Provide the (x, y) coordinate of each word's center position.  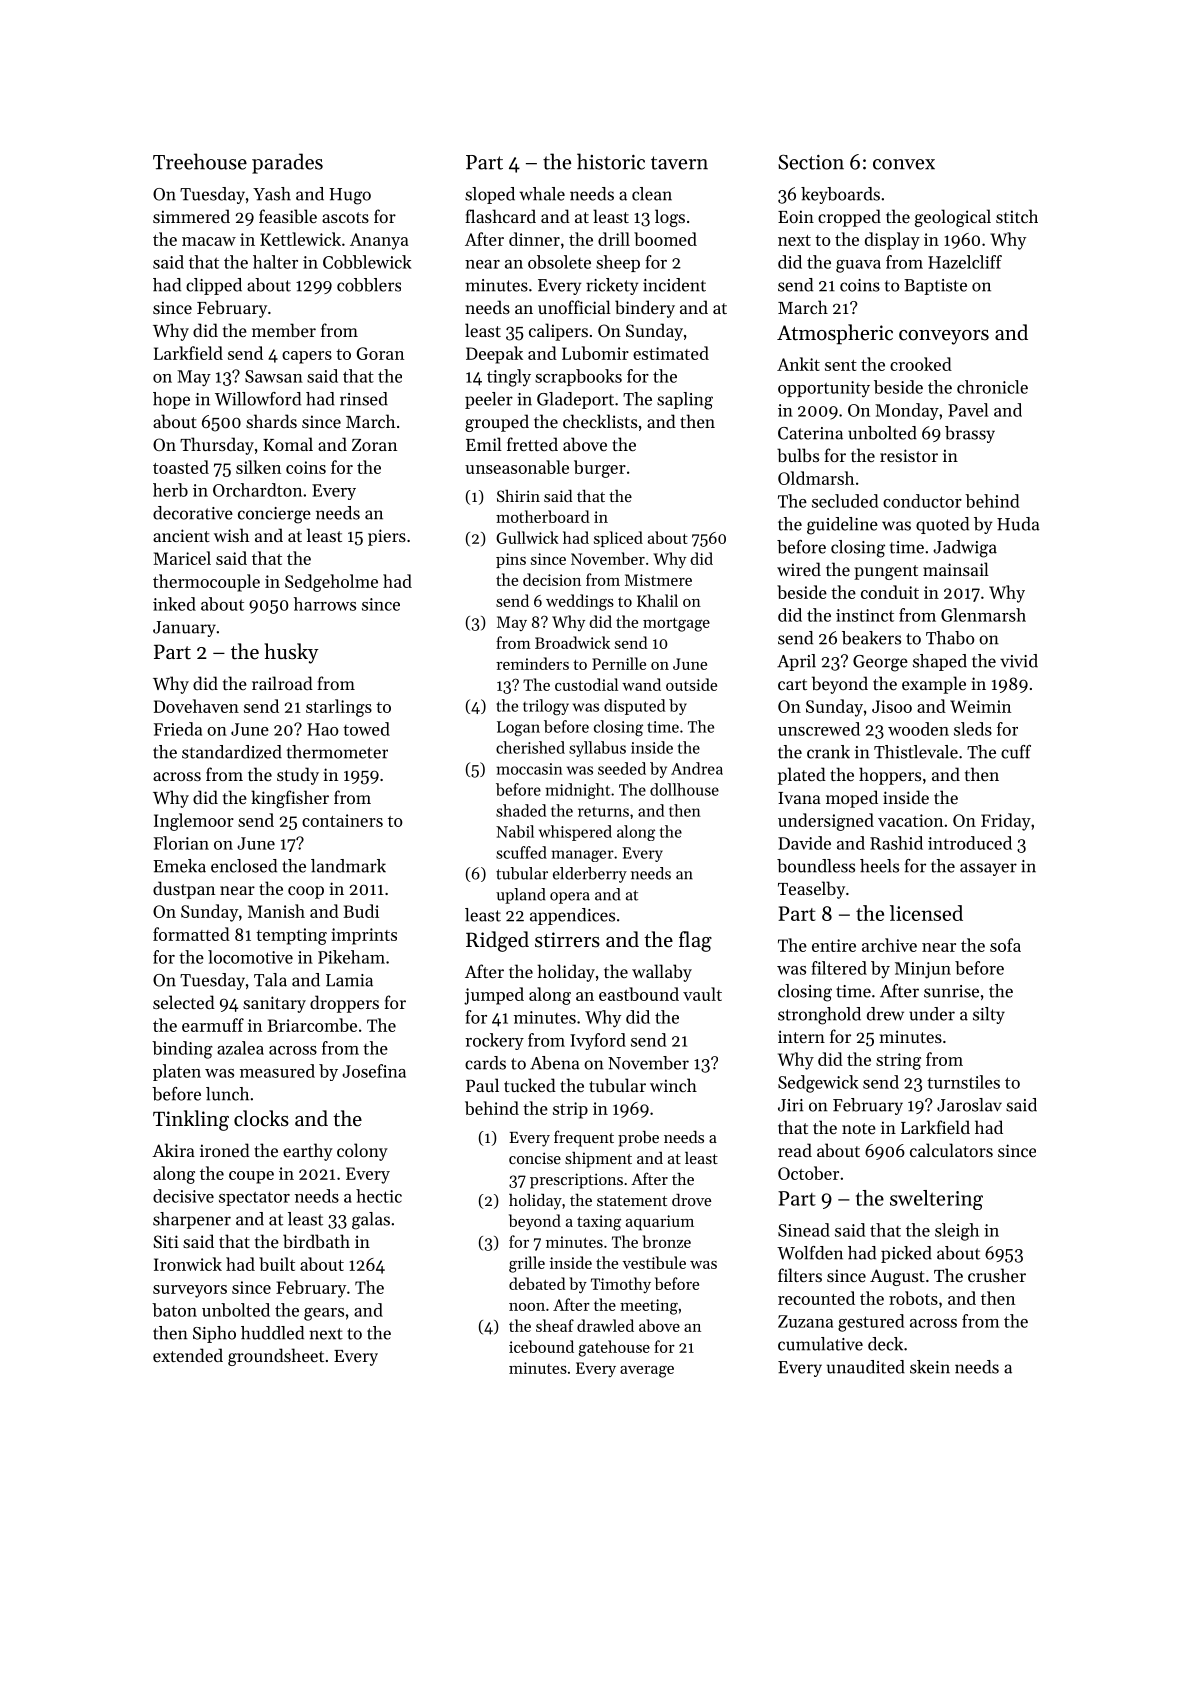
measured (277, 1071)
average (647, 1372)
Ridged (497, 941)
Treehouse (200, 161)
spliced (618, 539)
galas (371, 1221)
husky (291, 653)
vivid (1019, 661)
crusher (997, 1275)
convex (904, 164)
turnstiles (963, 1082)
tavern (679, 163)
